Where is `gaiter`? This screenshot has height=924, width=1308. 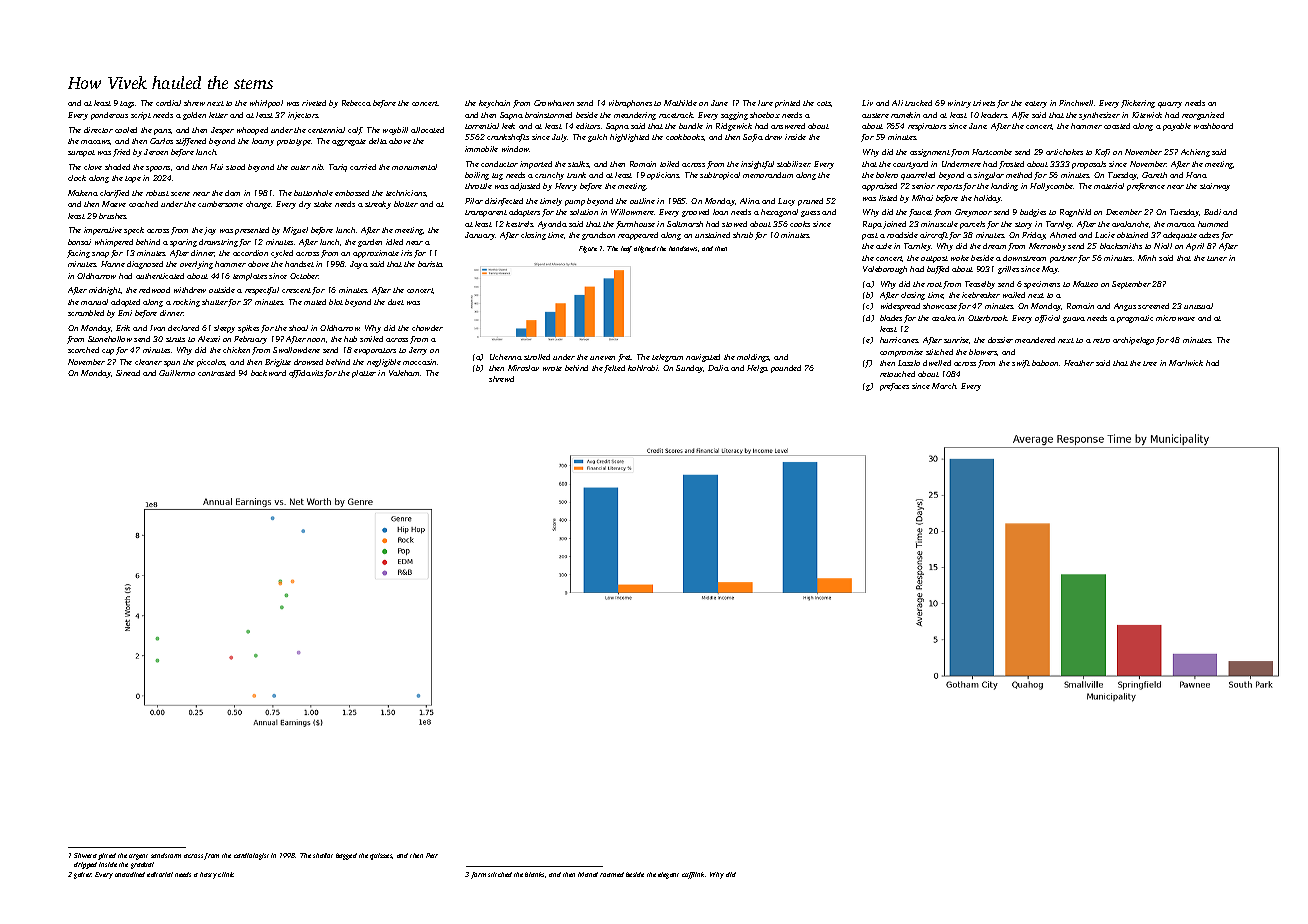 gaiter is located at coordinates (83, 875).
